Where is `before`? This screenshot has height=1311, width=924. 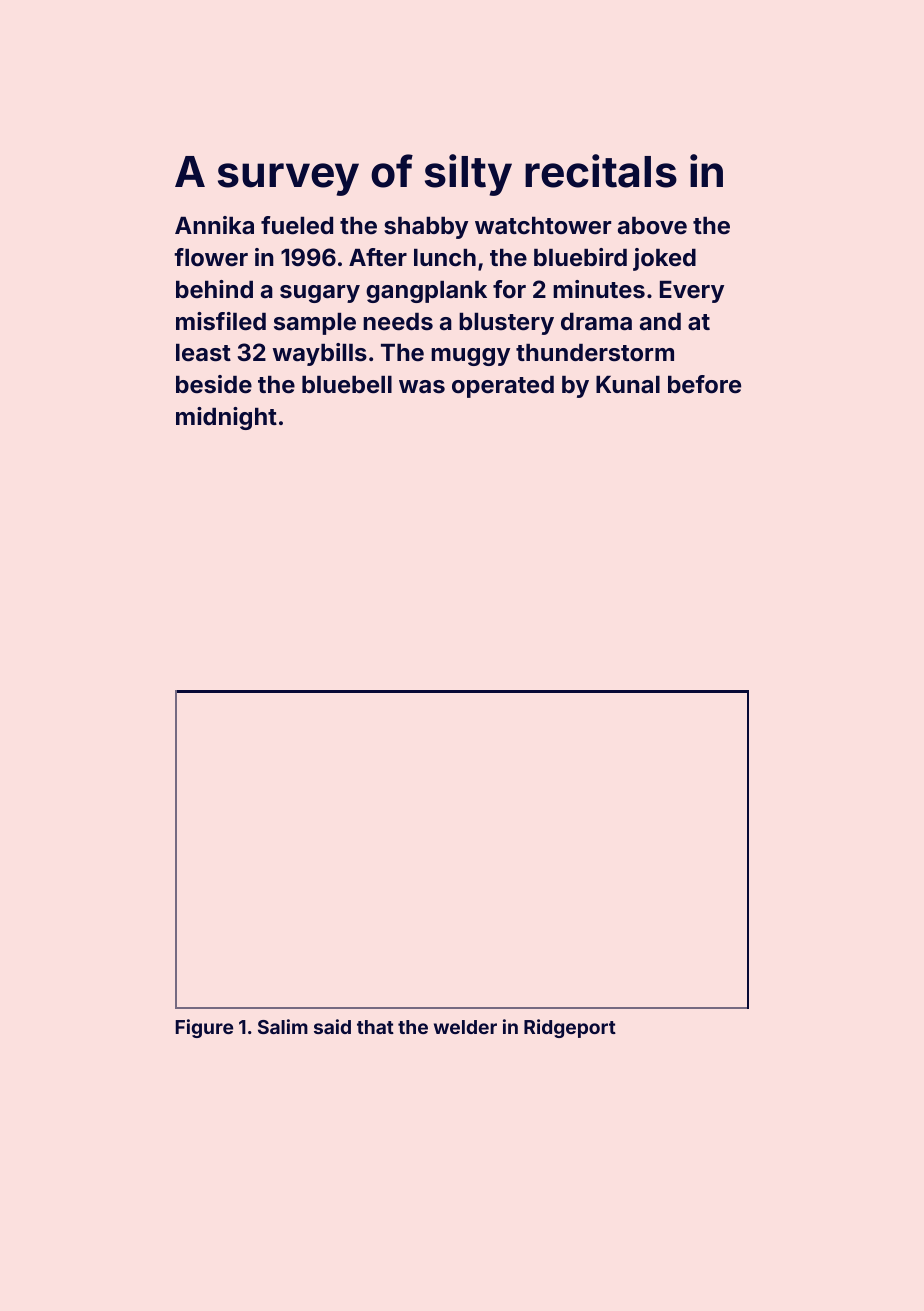
before is located at coordinates (704, 384).
